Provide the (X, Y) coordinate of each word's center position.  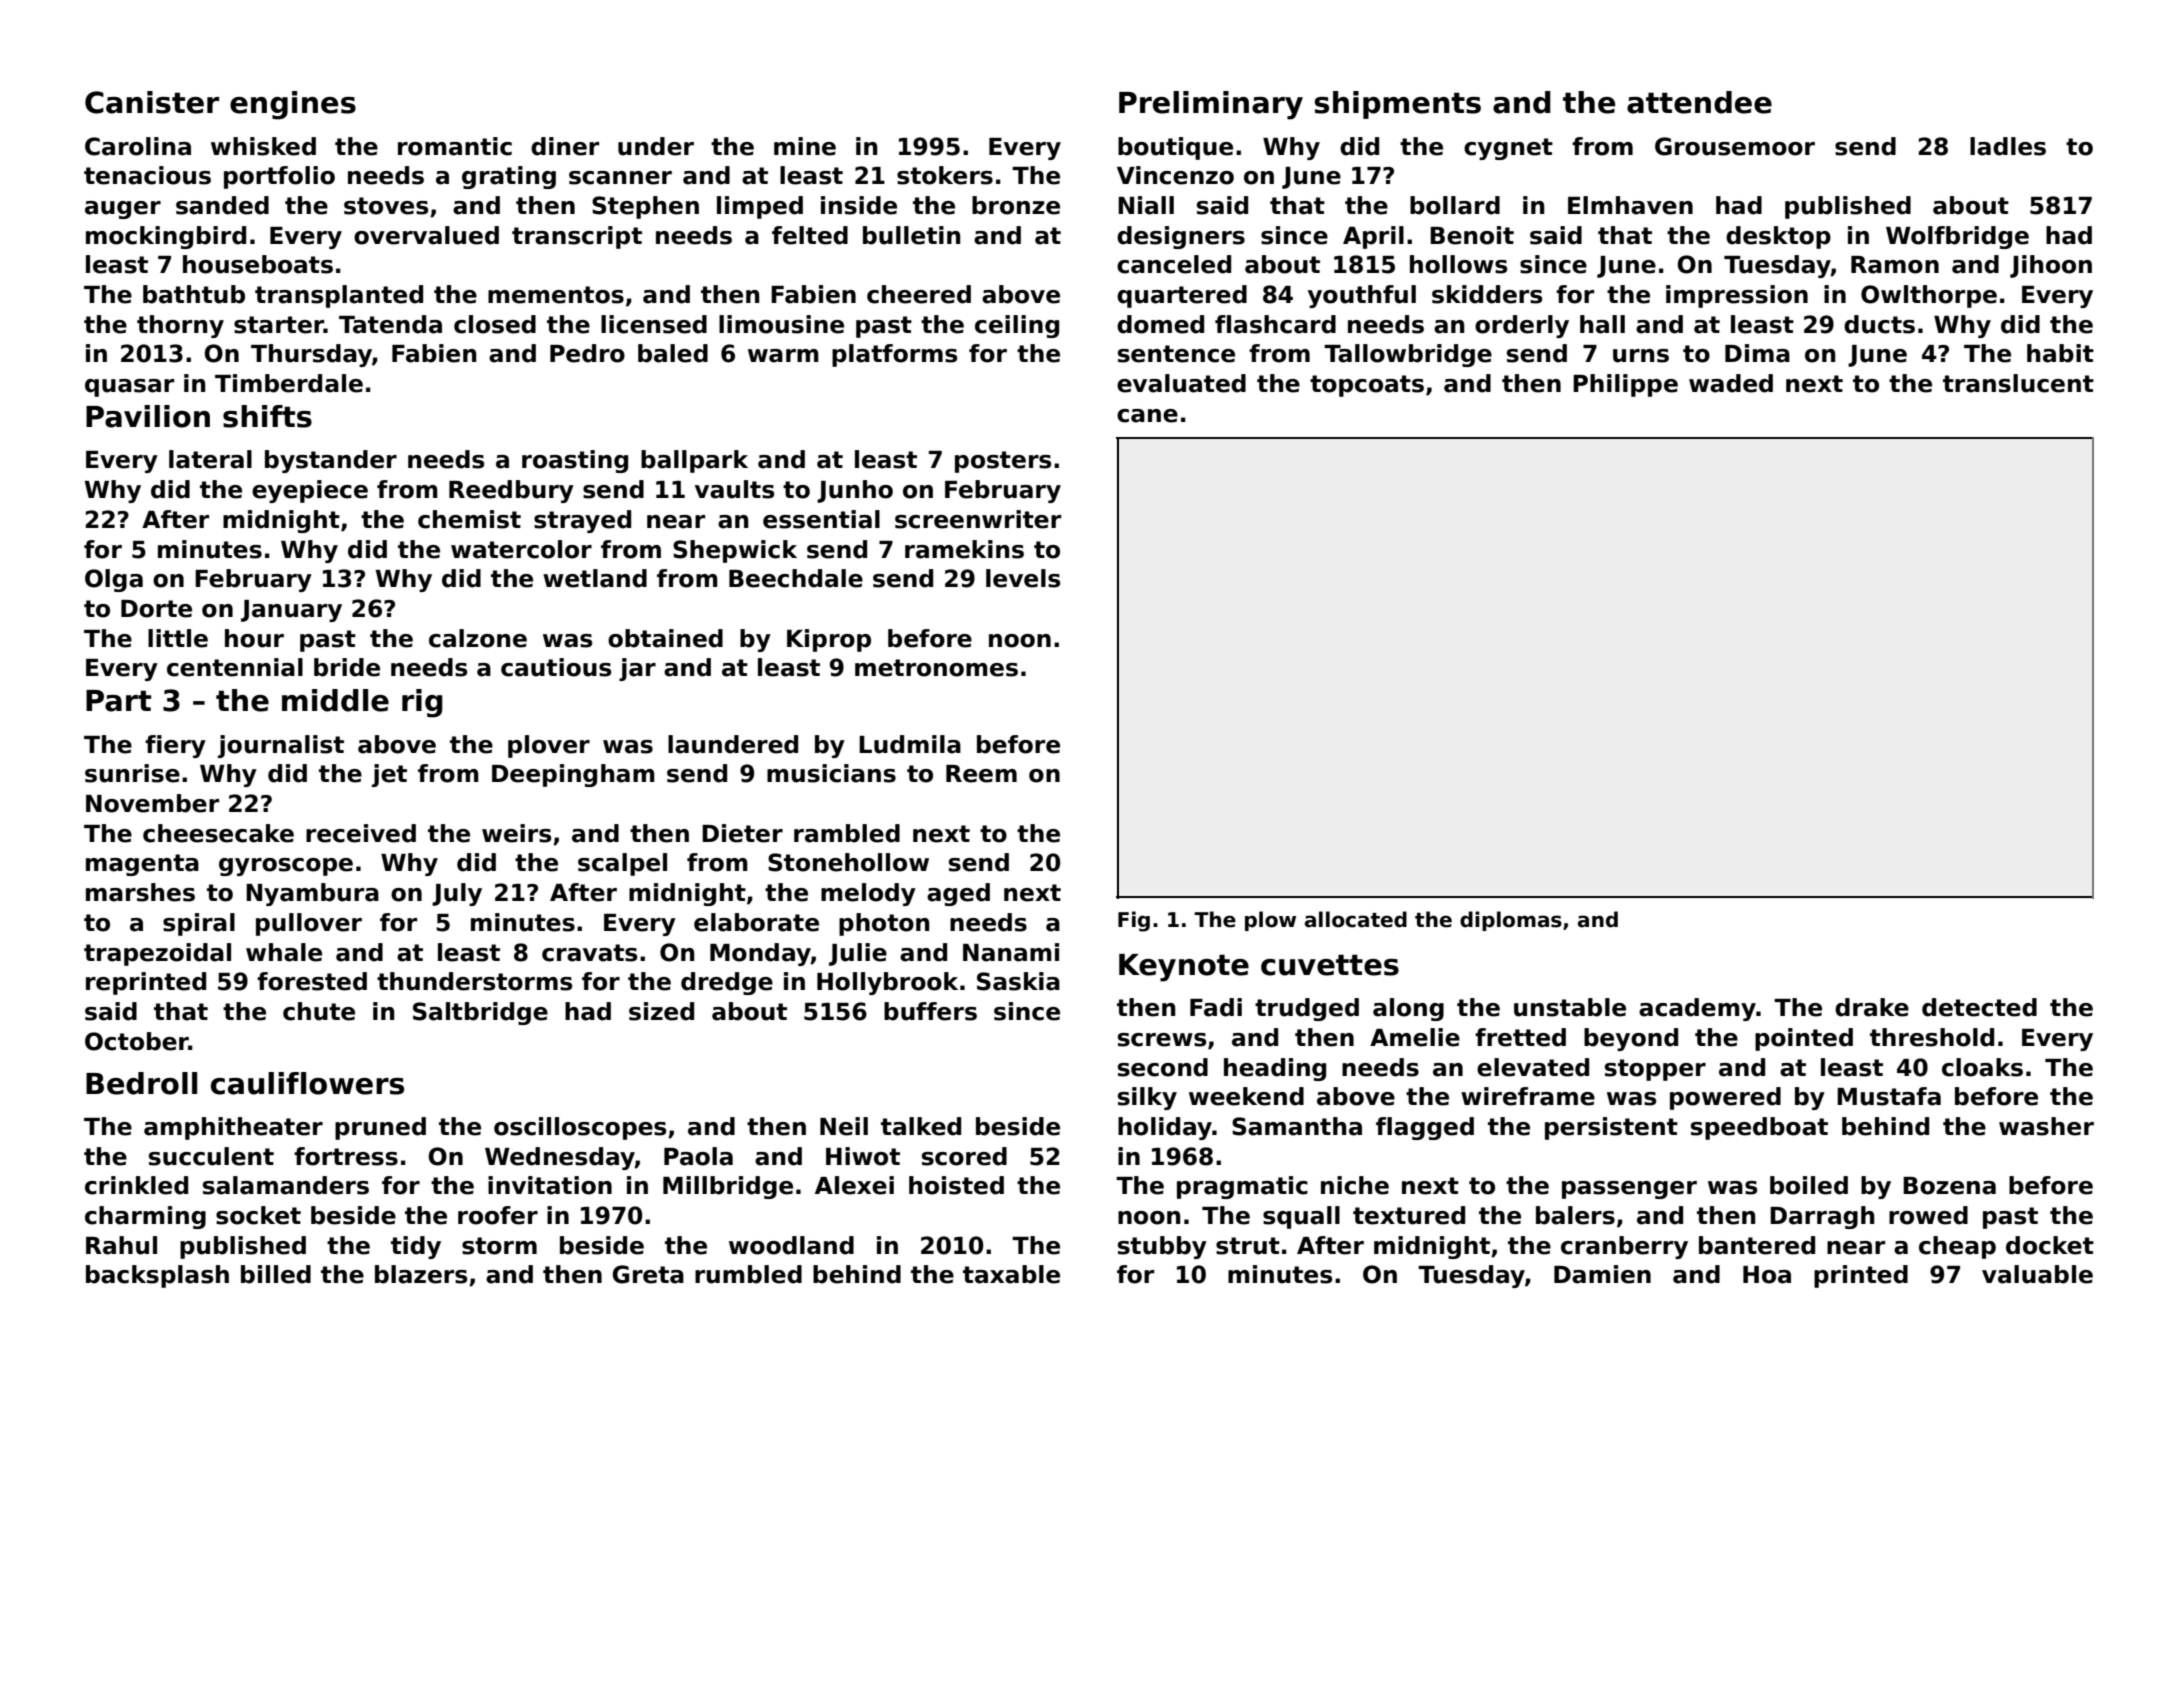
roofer (498, 1215)
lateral (210, 459)
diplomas (1511, 921)
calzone (478, 638)
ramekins (964, 549)
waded (1731, 383)
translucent (2018, 383)
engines (293, 105)
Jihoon (2051, 266)
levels (1023, 578)
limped (760, 207)
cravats (589, 953)
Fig (1134, 921)
